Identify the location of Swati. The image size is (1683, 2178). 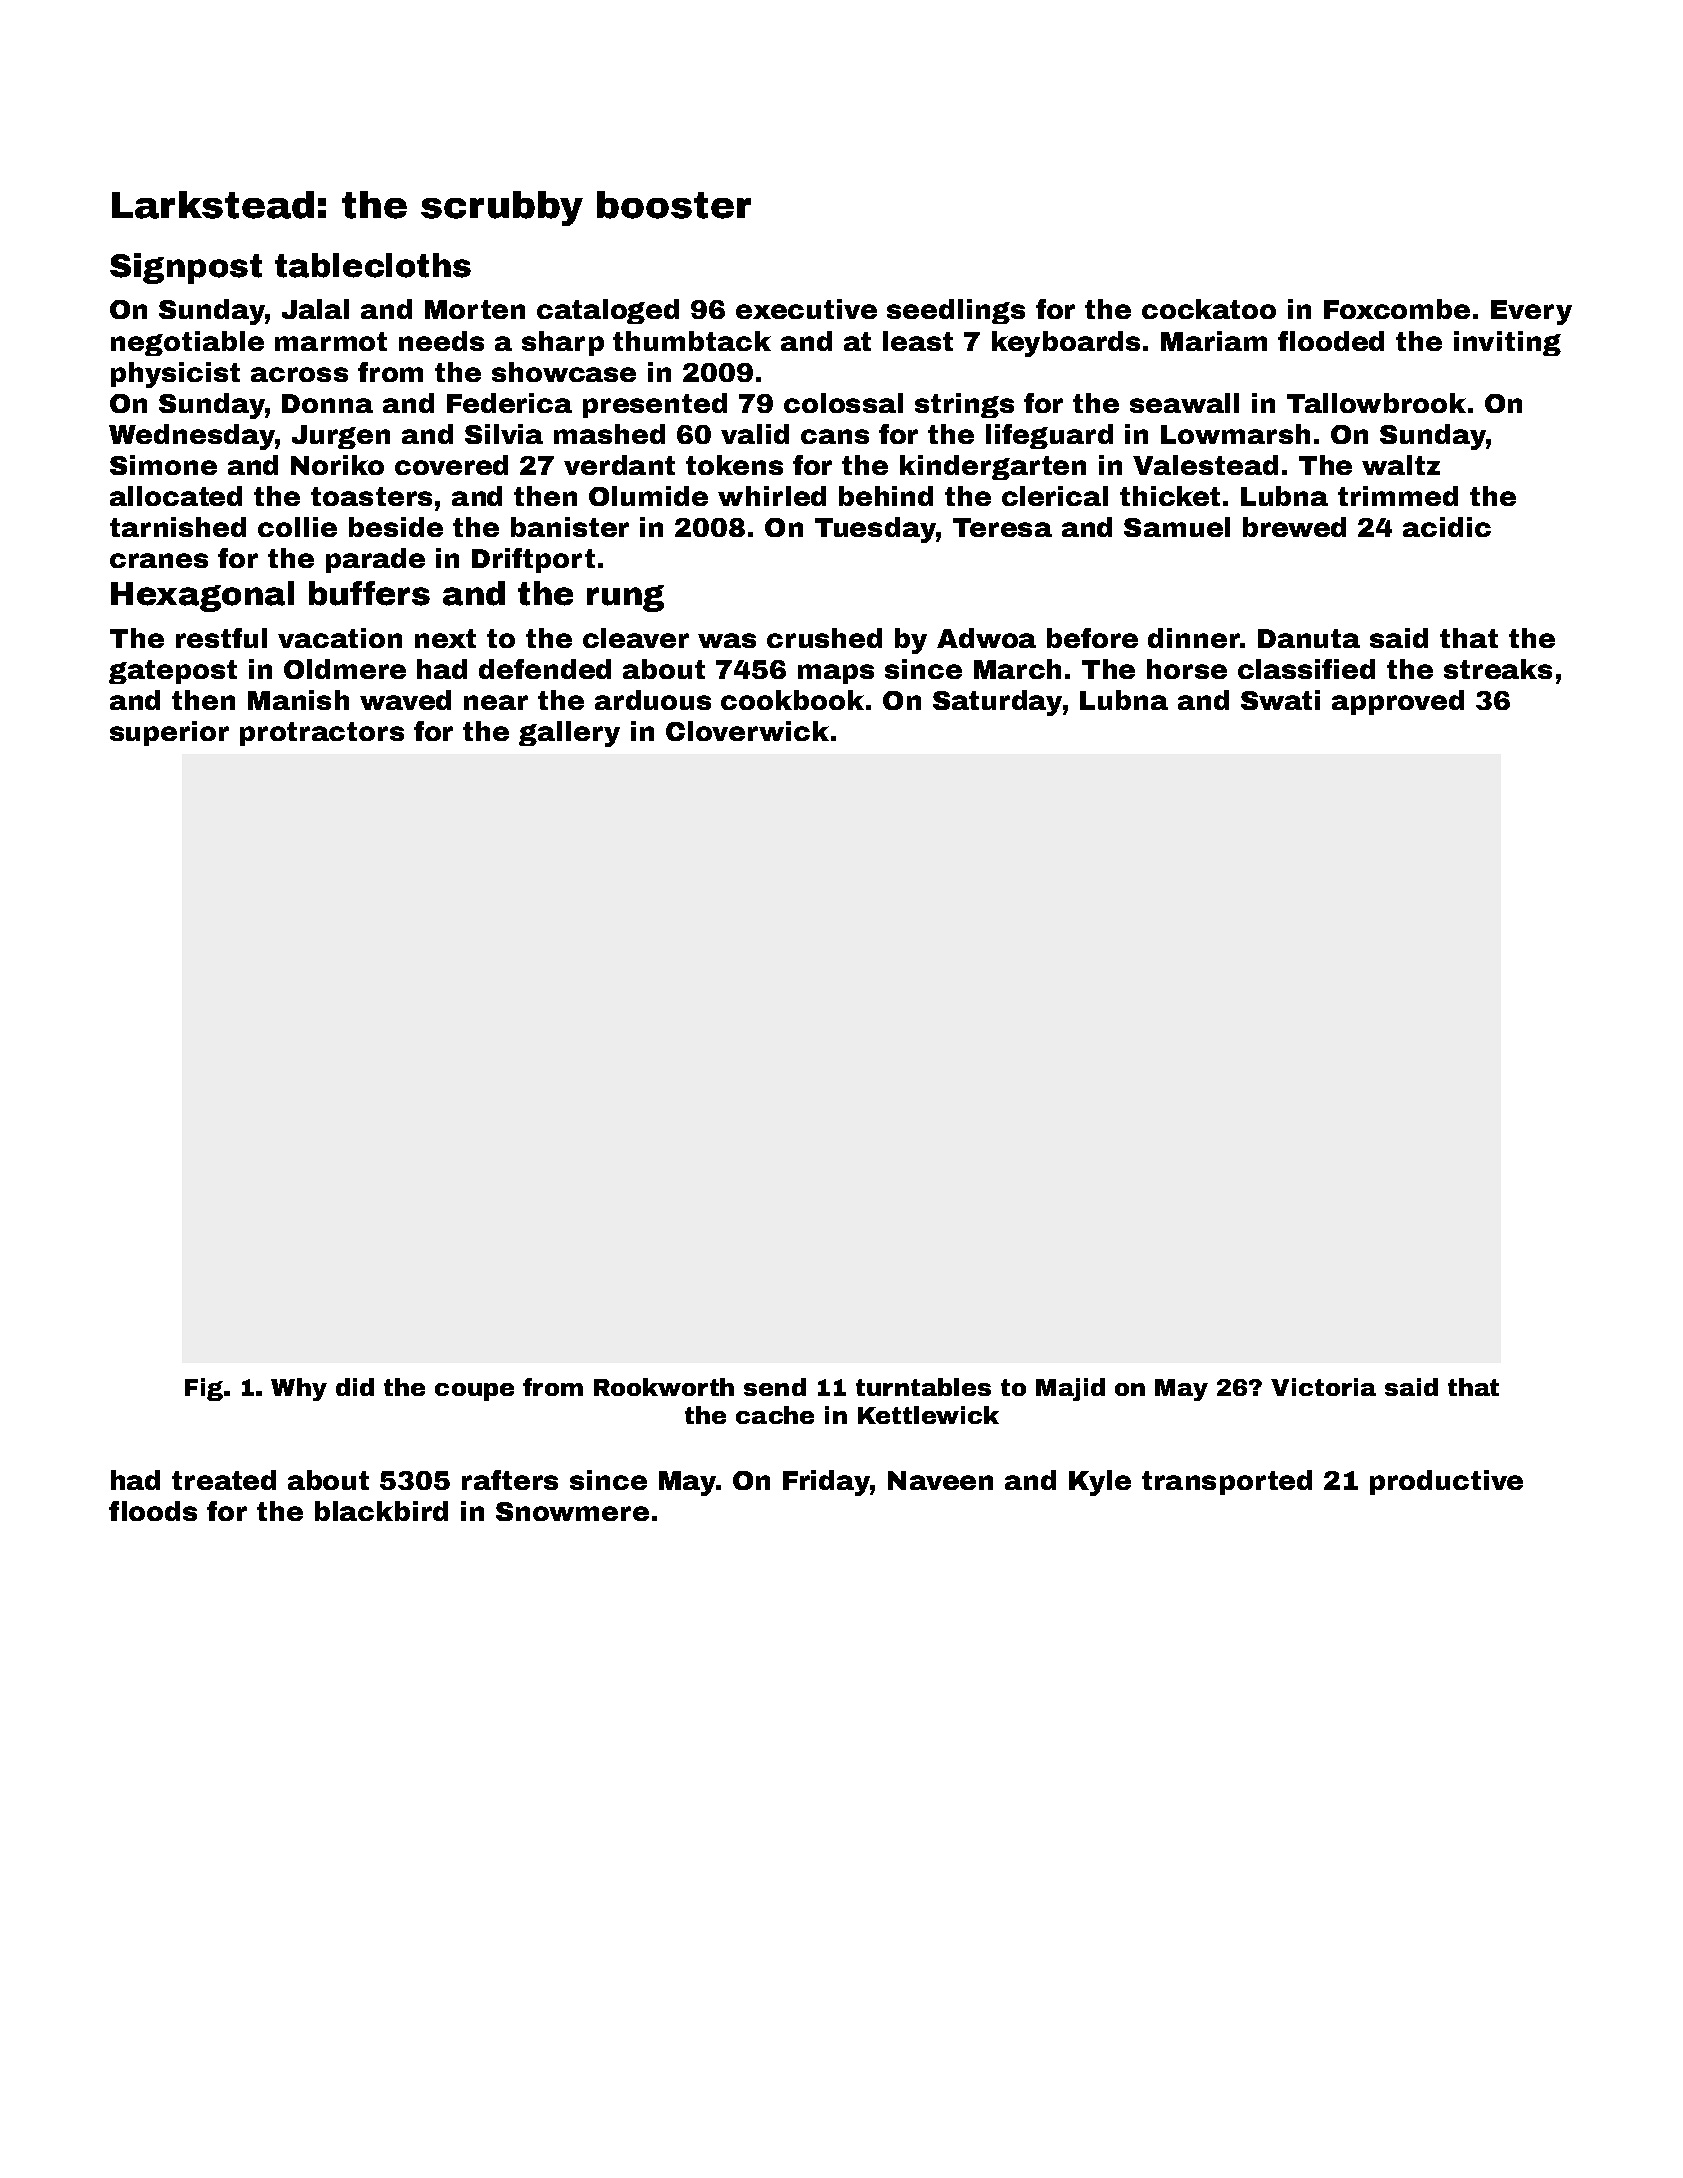
(1280, 700).
